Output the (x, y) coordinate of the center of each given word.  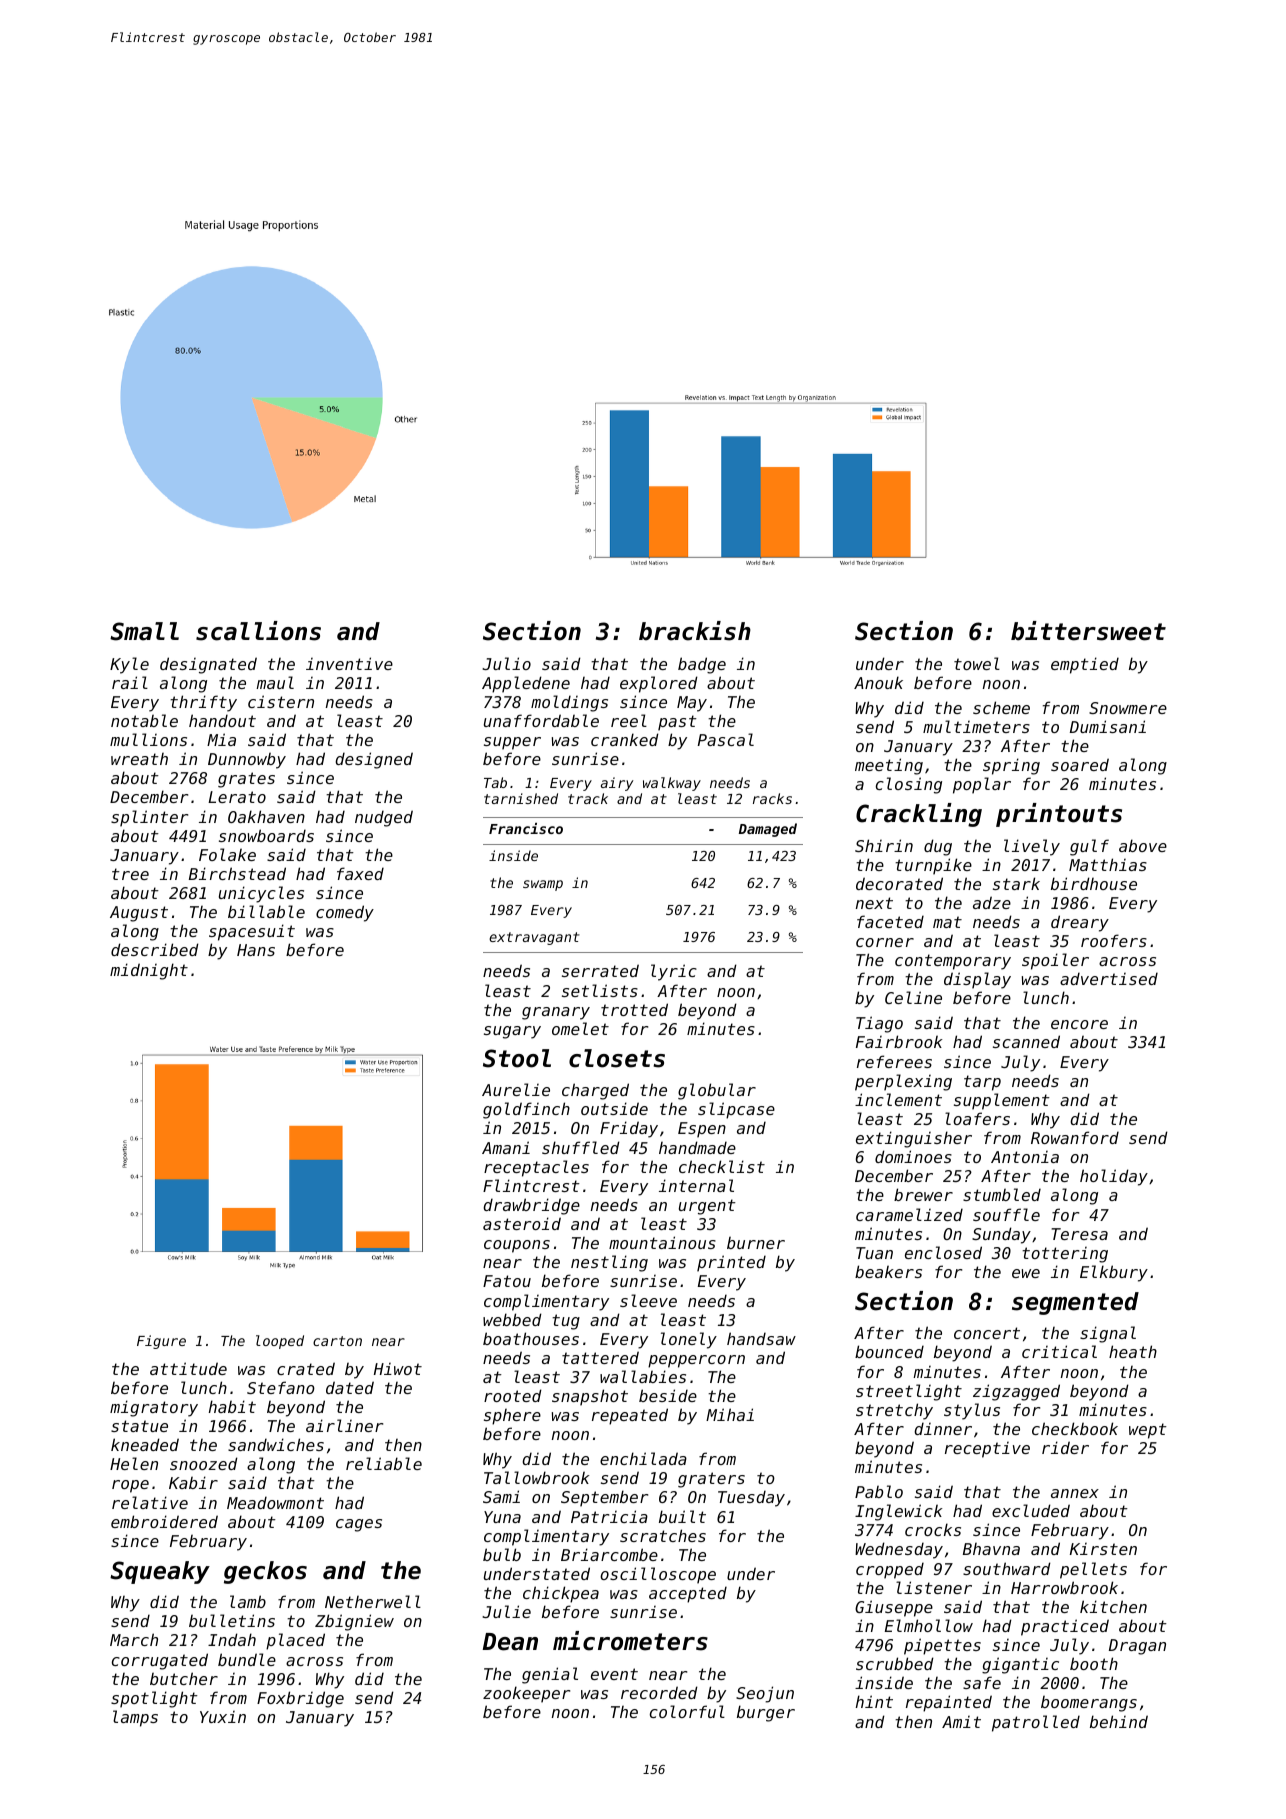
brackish (695, 631)
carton (337, 1341)
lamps (135, 1718)
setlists (600, 990)
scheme (1001, 707)
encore (1079, 1024)
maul (275, 682)
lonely (689, 1340)
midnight (149, 971)
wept (1148, 1431)
